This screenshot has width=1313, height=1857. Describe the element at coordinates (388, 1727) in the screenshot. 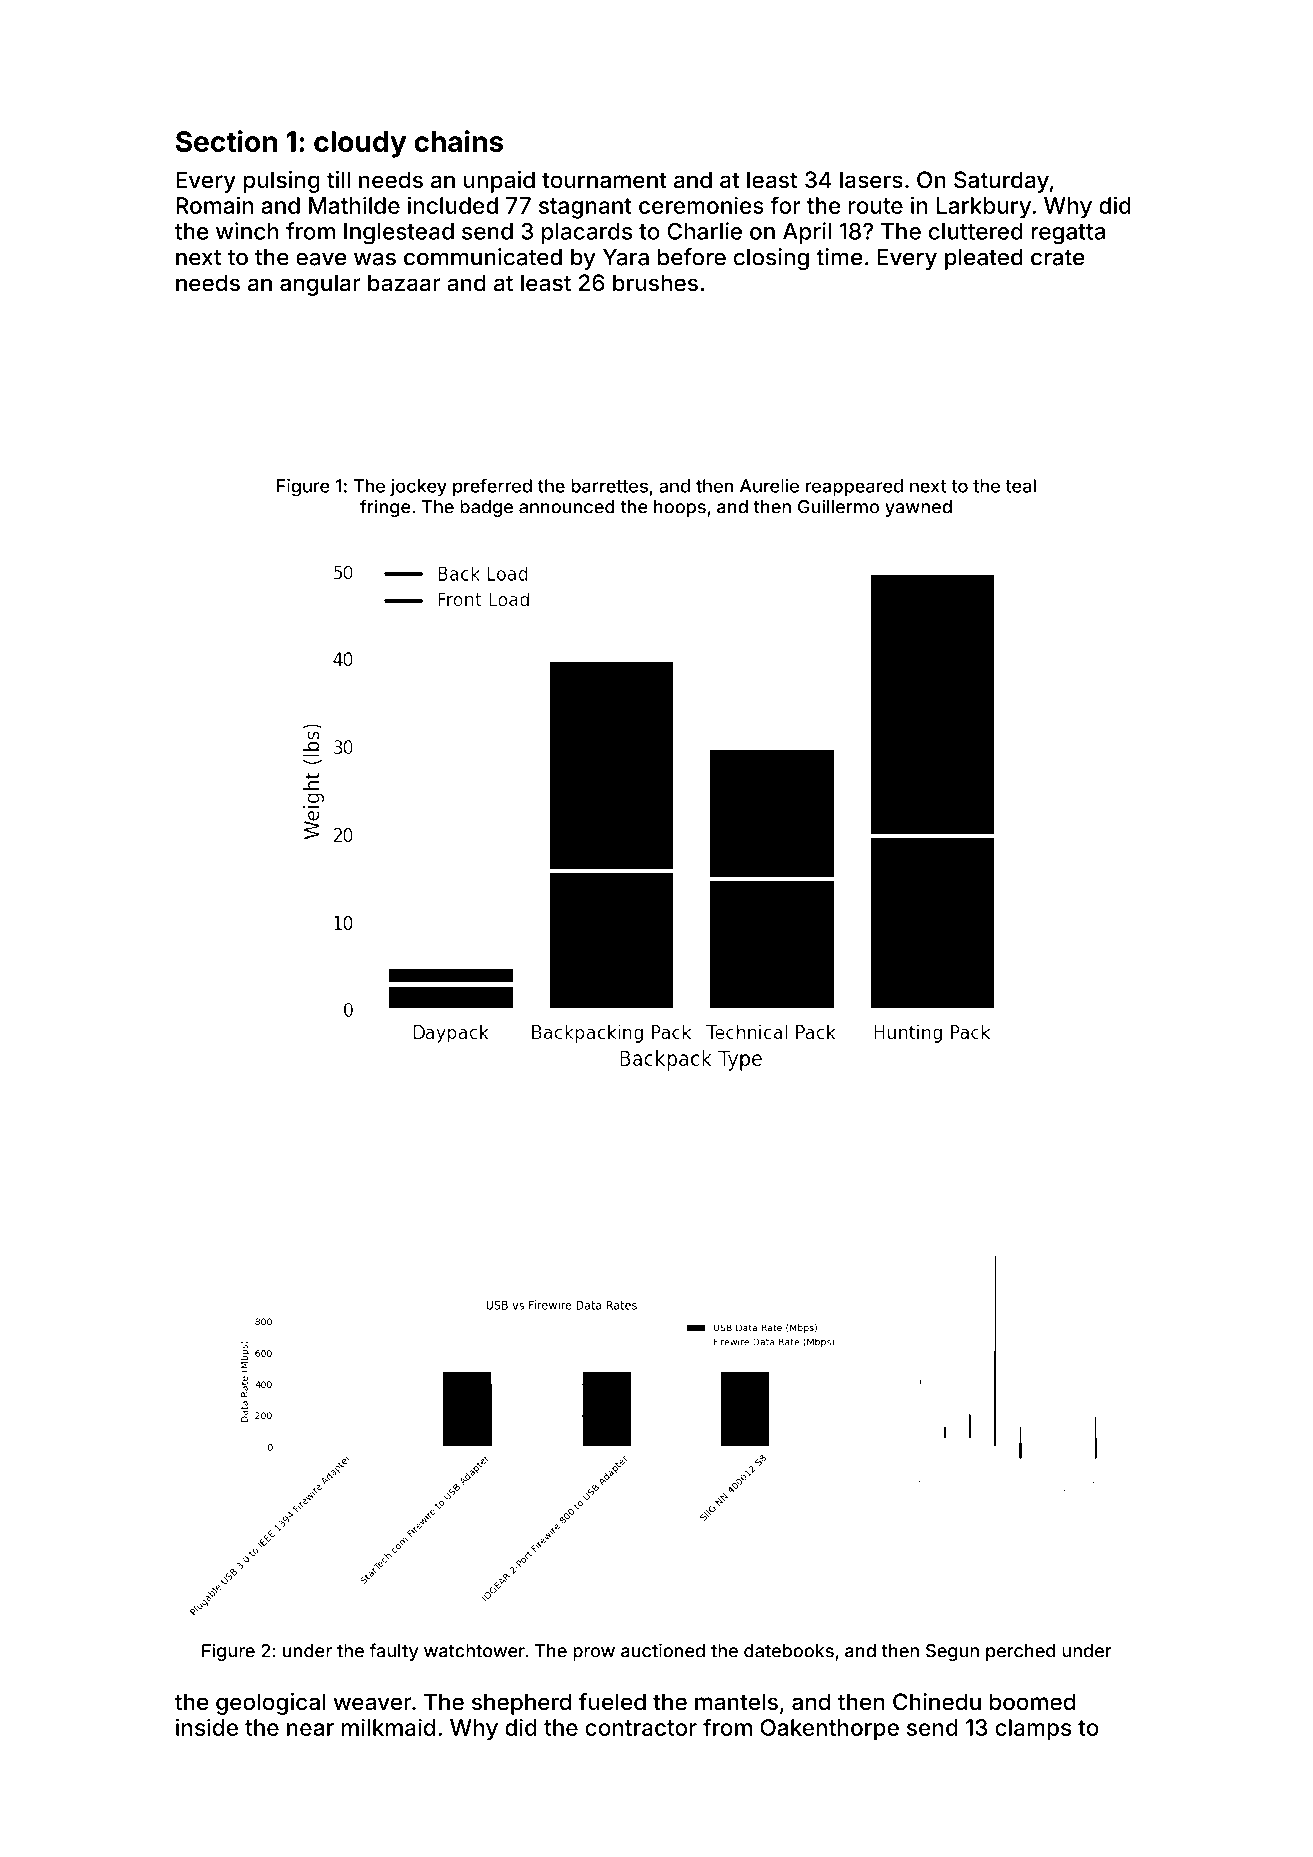

I see `milkmaid` at that location.
